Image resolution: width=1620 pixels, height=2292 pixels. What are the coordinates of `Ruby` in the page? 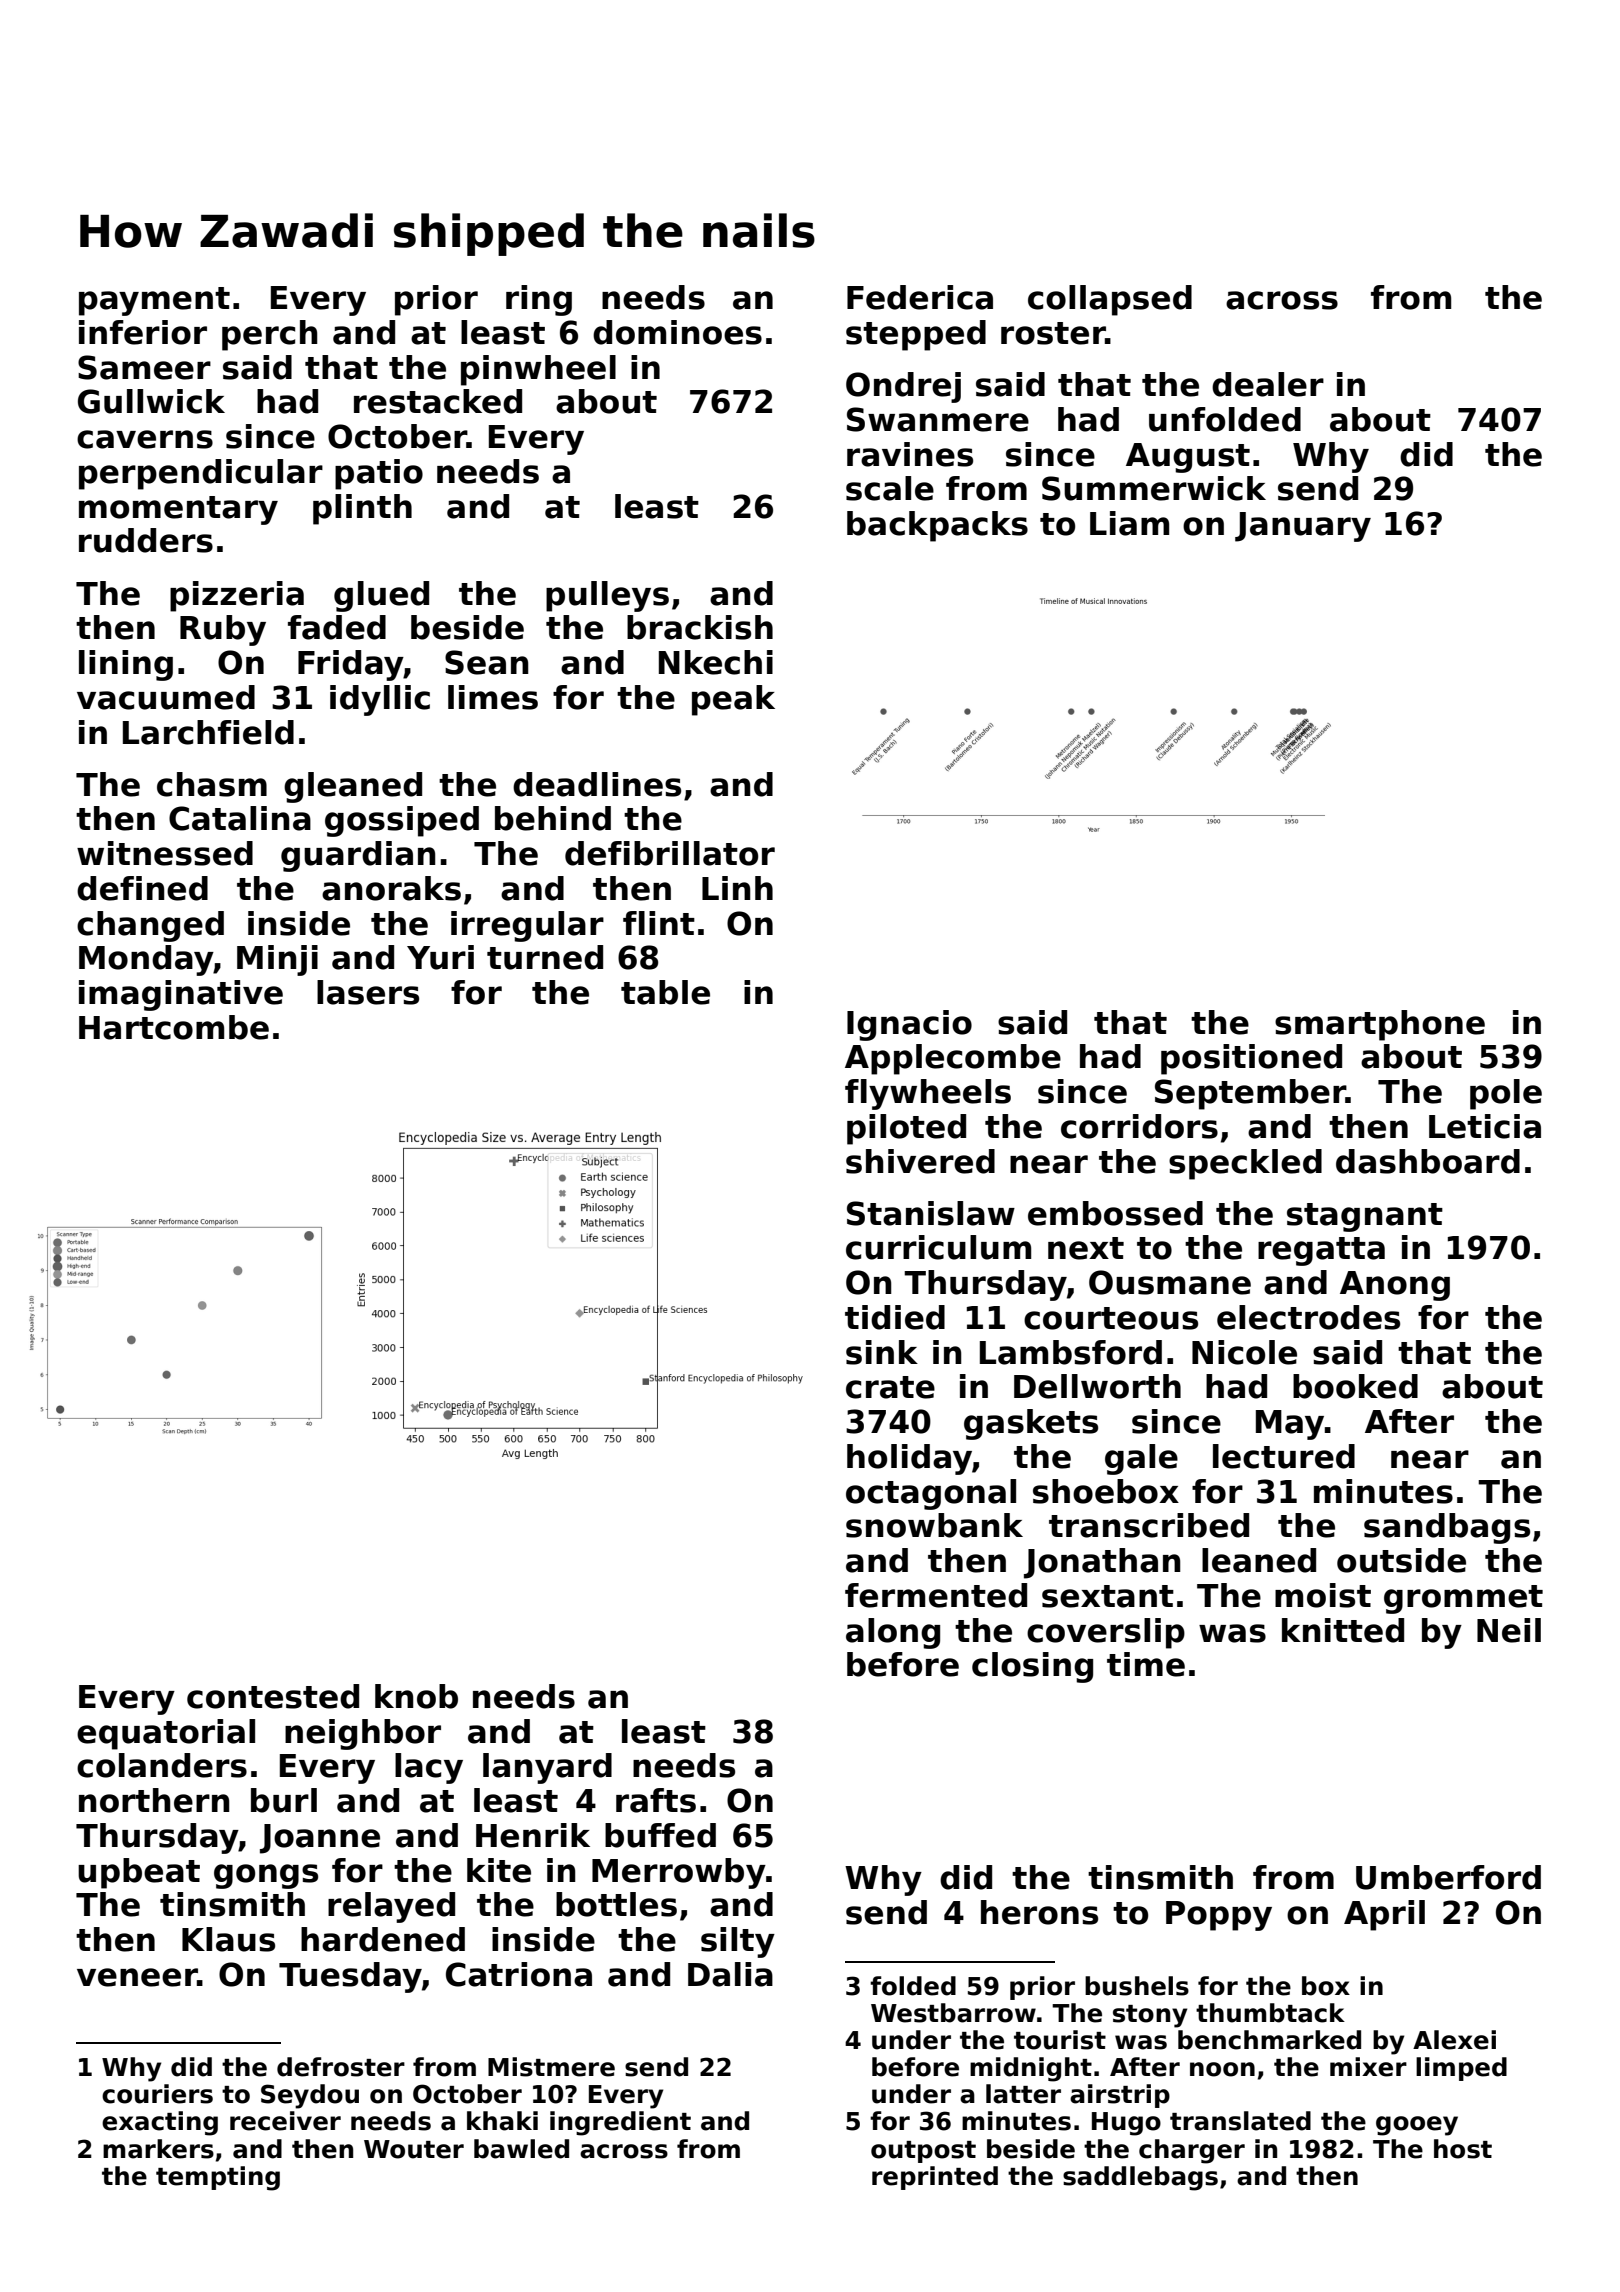 It's located at (223, 630).
